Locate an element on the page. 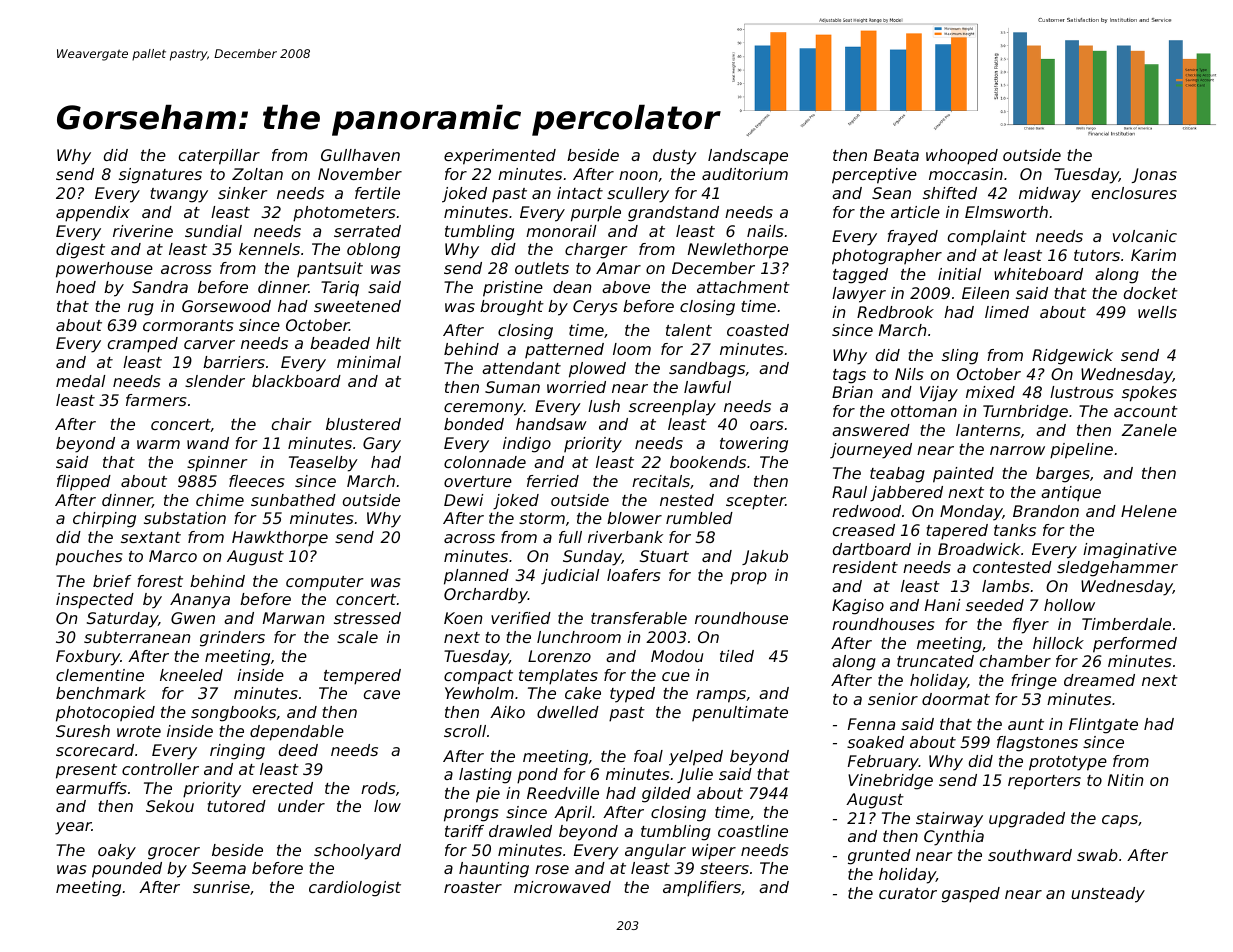 The image size is (1233, 952). barges is located at coordinates (1063, 475).
